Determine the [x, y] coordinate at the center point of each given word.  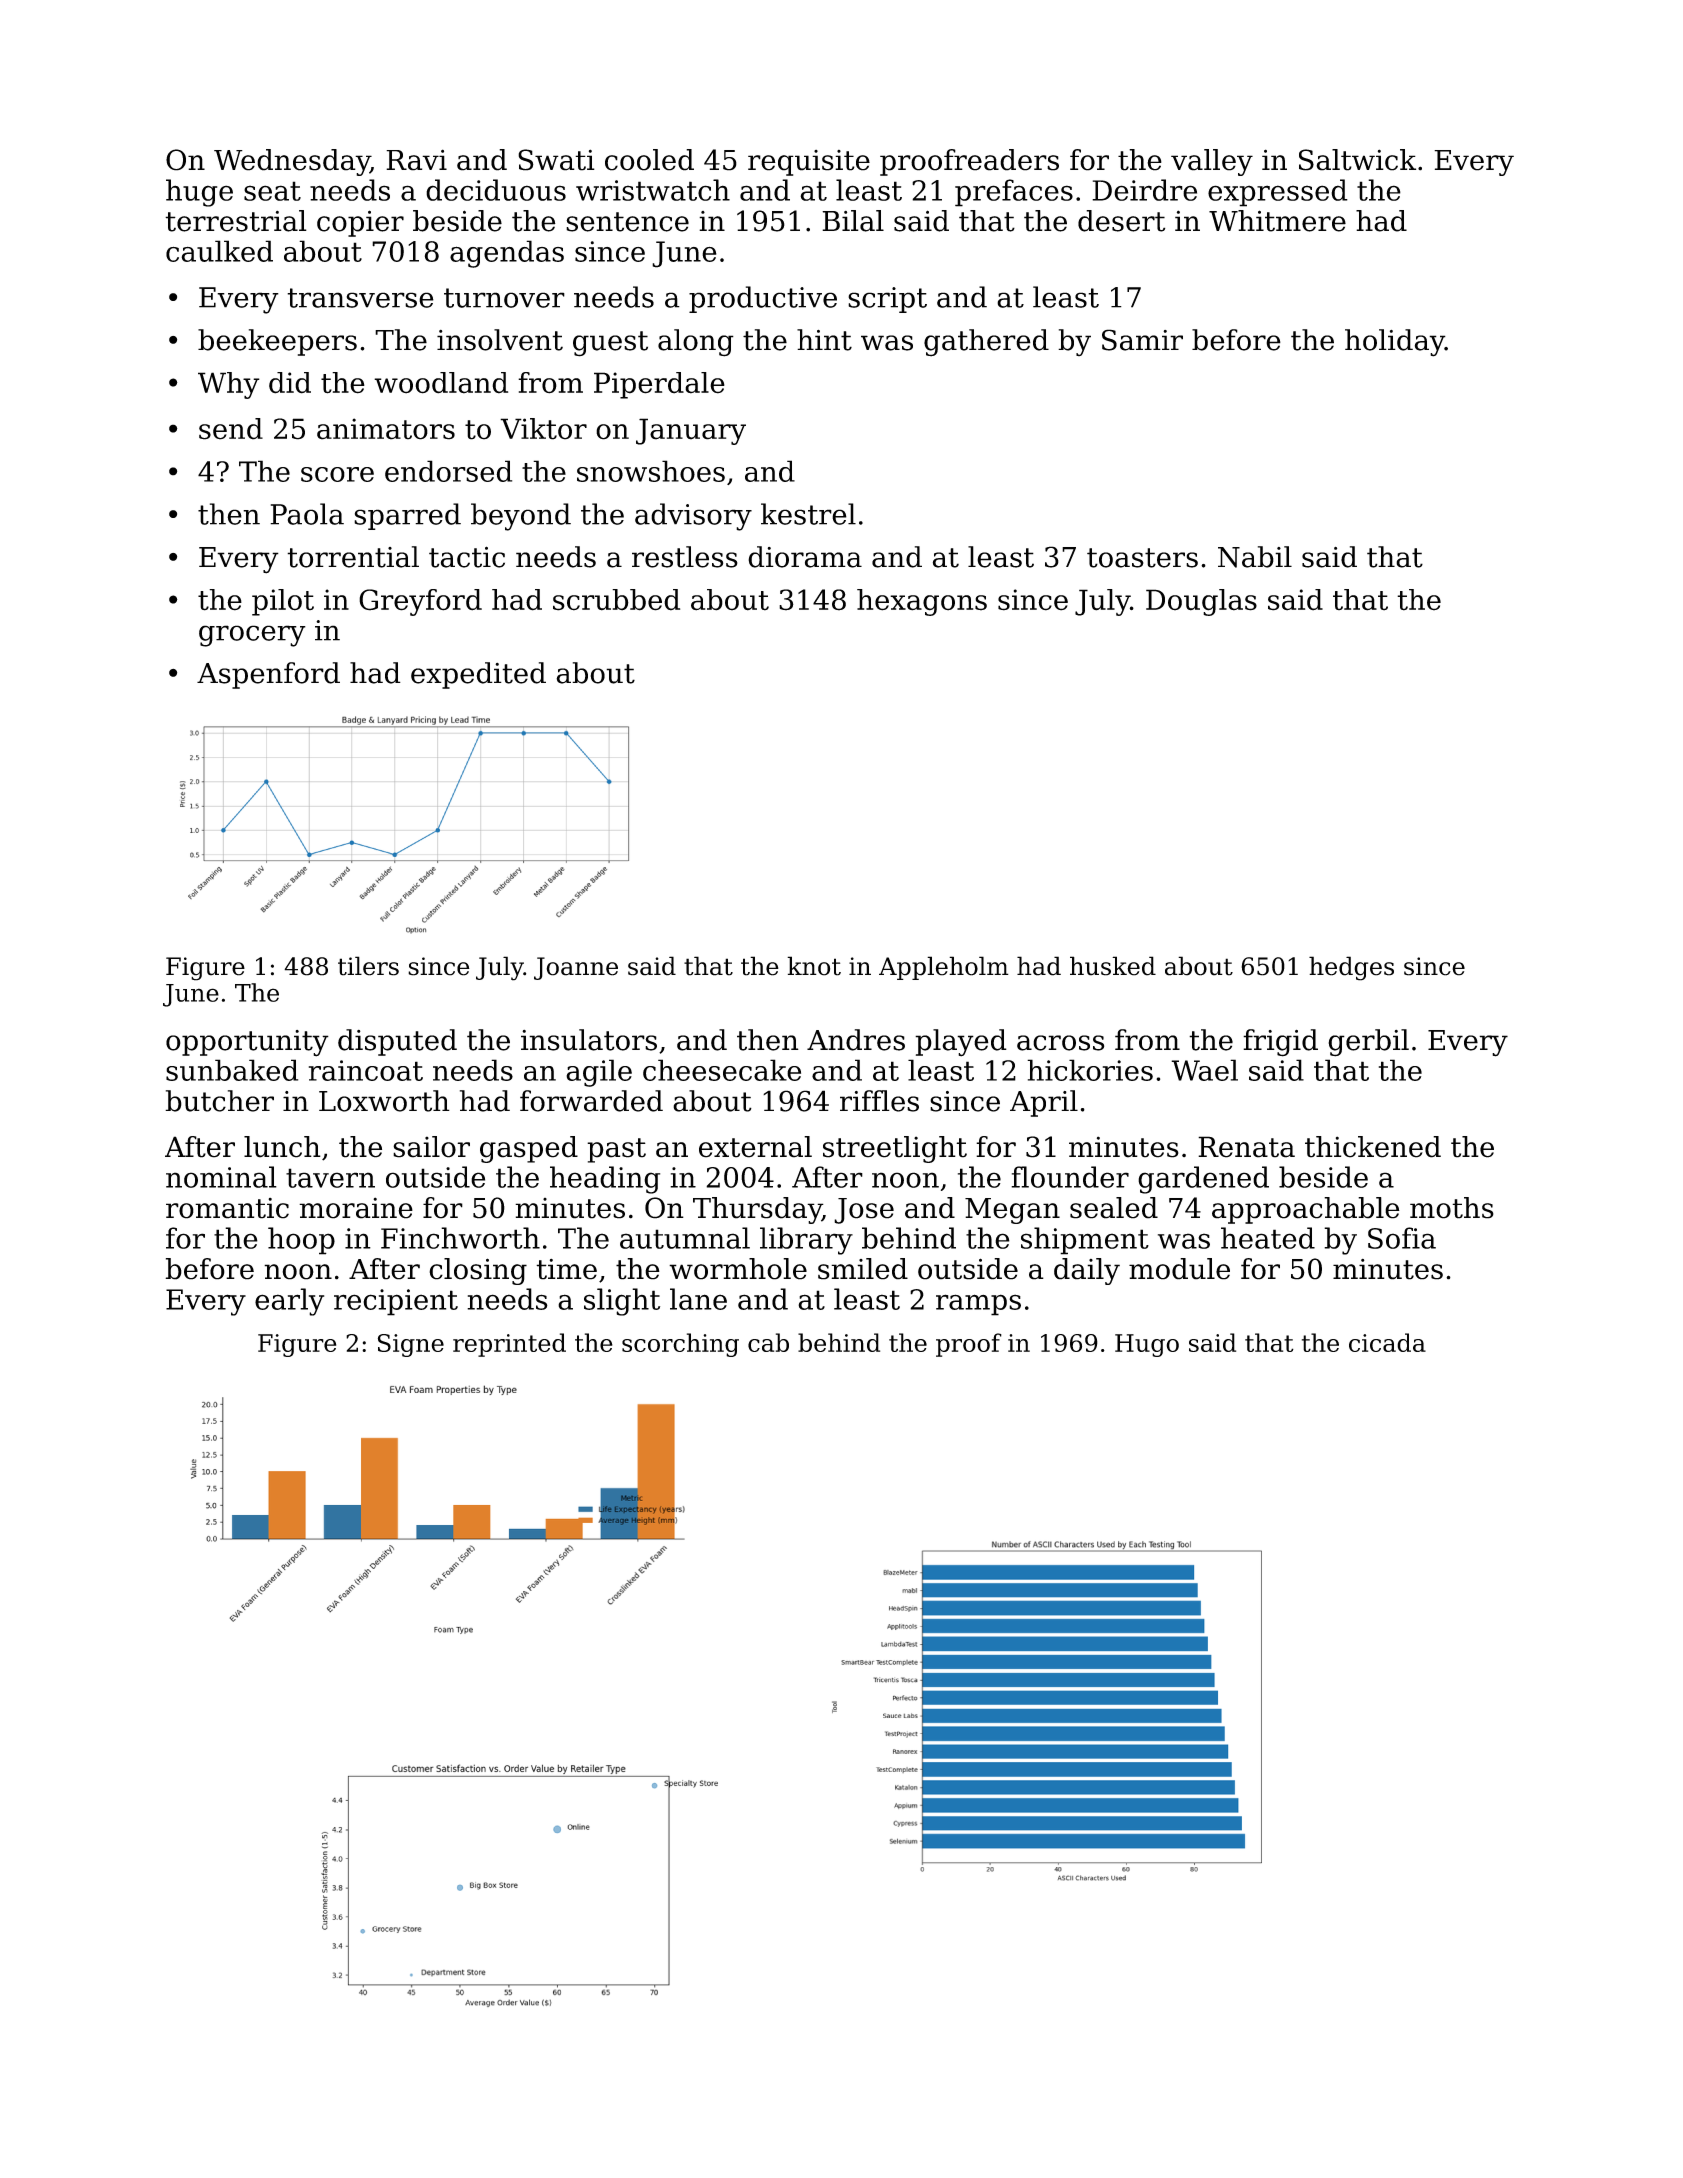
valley [1212, 162]
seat [272, 191]
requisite [809, 163]
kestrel [808, 514]
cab [768, 1342]
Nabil [1255, 557]
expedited [478, 675]
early [289, 1302]
